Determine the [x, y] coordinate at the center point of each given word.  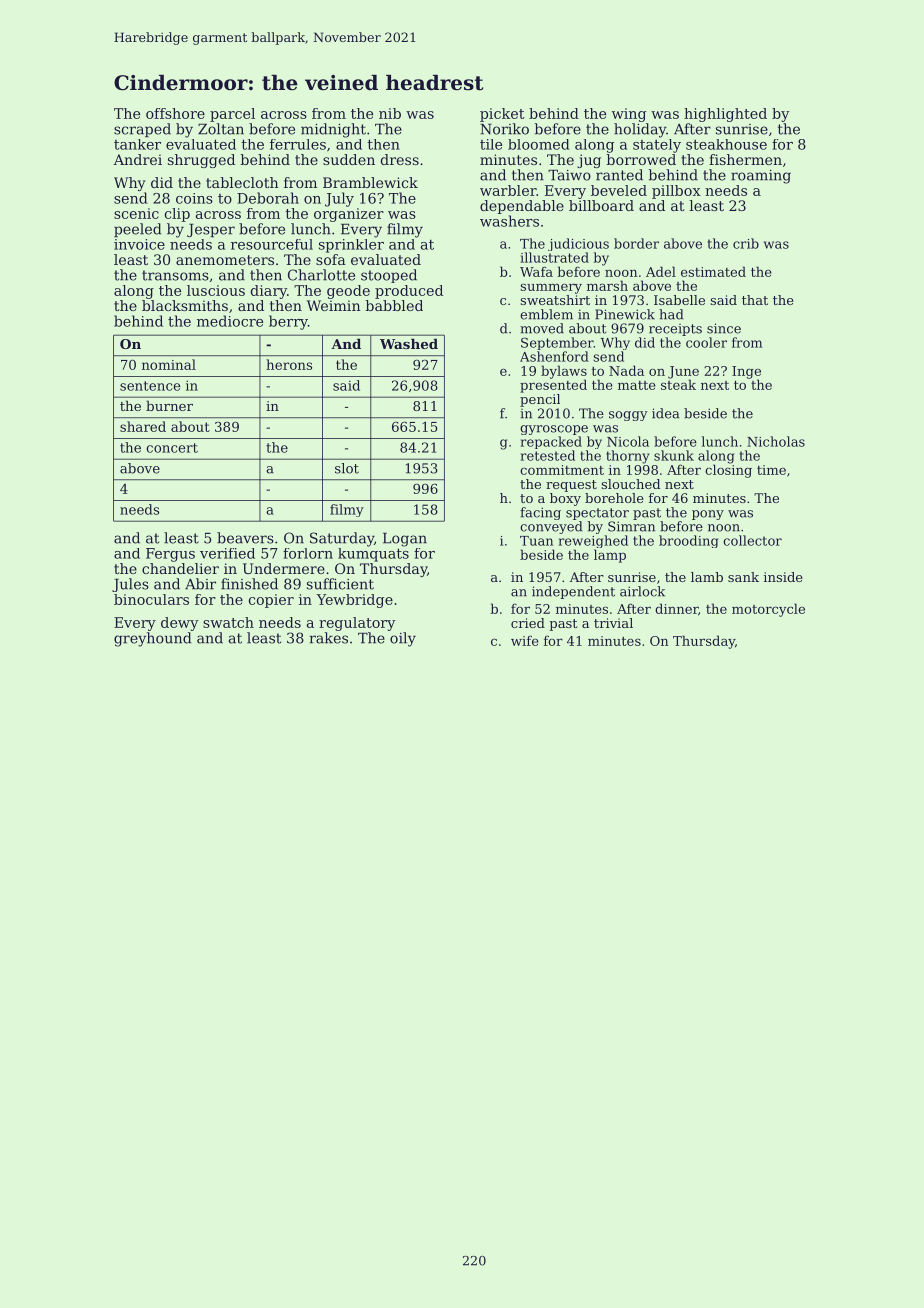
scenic [136, 213]
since [724, 328]
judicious [578, 244]
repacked [551, 442]
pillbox [676, 192]
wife [525, 640]
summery [551, 288]
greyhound [153, 639]
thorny [627, 457]
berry [288, 322]
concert [172, 448]
